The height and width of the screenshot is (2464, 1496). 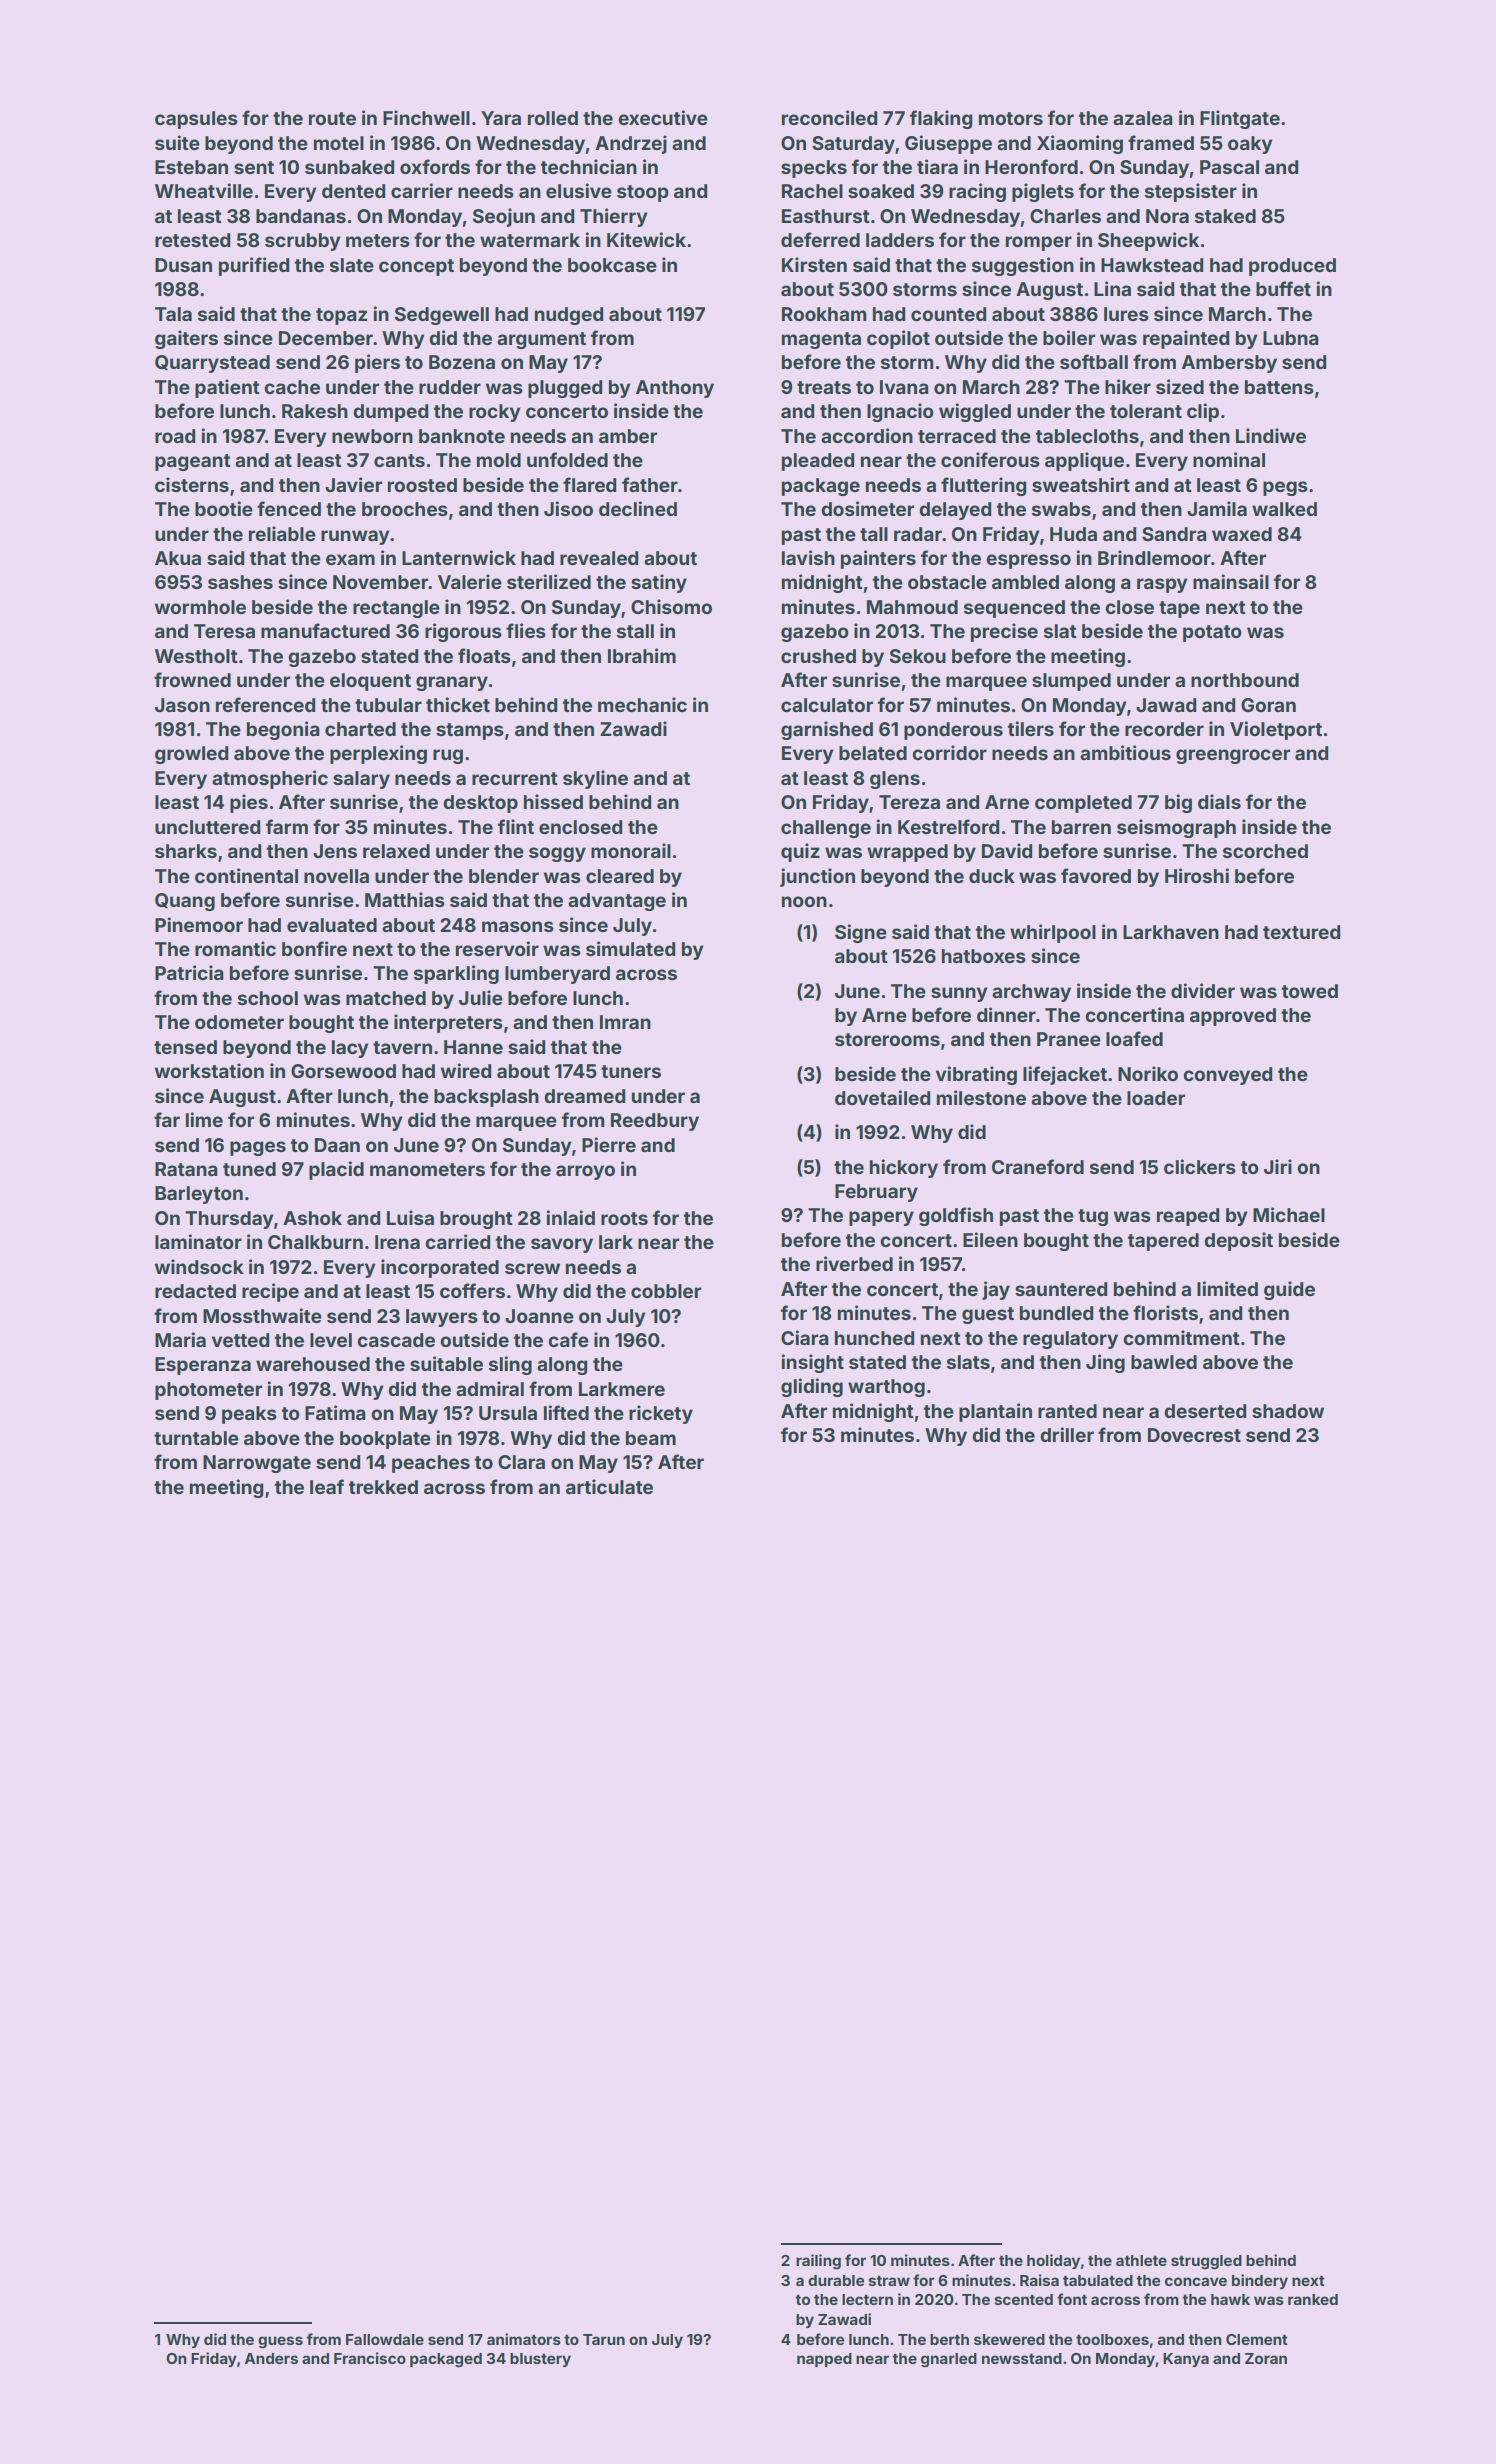 What do you see at coordinates (332, 118) in the screenshot?
I see `route` at bounding box center [332, 118].
